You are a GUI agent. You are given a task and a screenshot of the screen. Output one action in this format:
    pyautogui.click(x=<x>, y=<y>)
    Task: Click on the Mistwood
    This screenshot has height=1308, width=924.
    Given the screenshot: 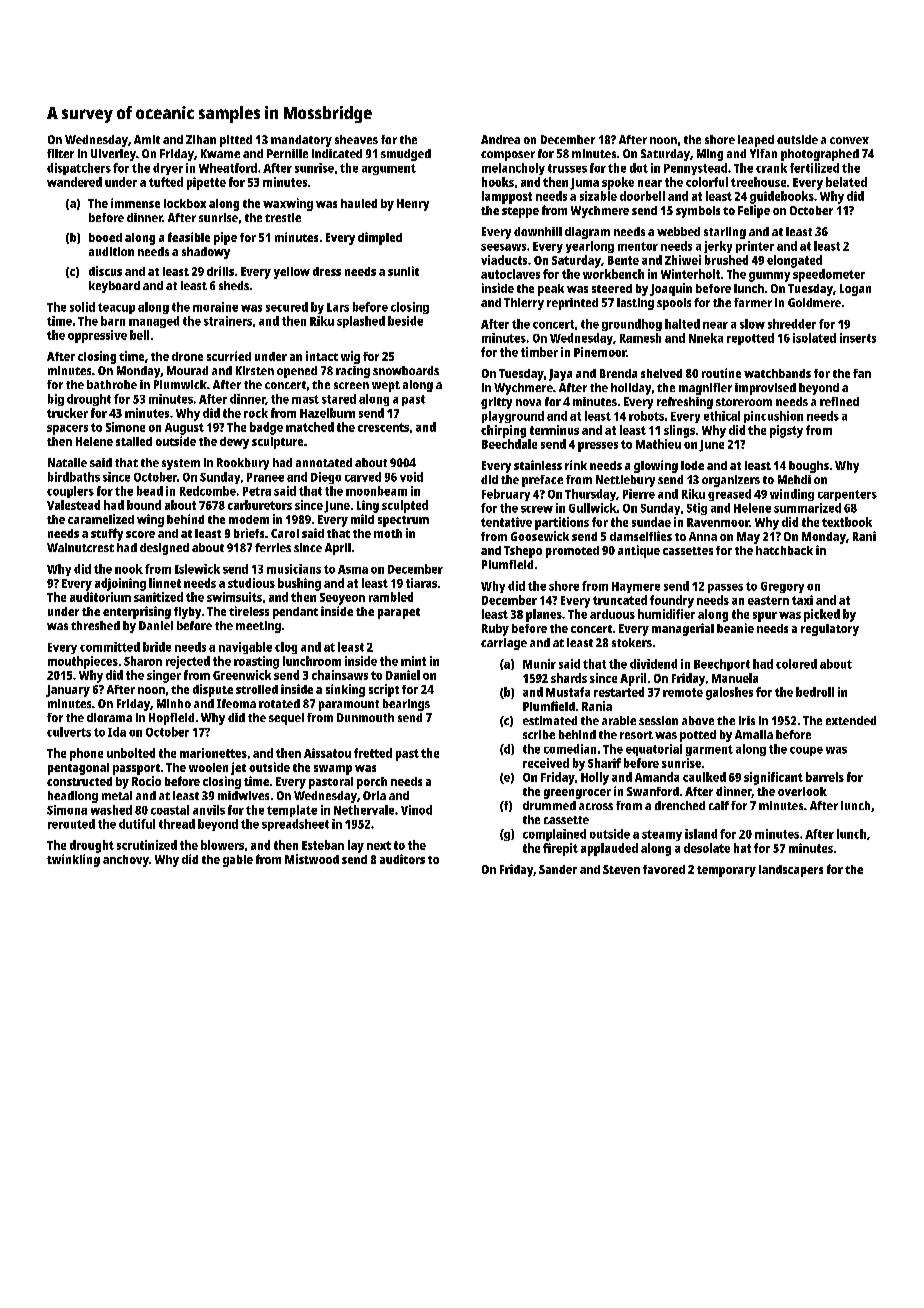 What is the action you would take?
    pyautogui.click(x=312, y=859)
